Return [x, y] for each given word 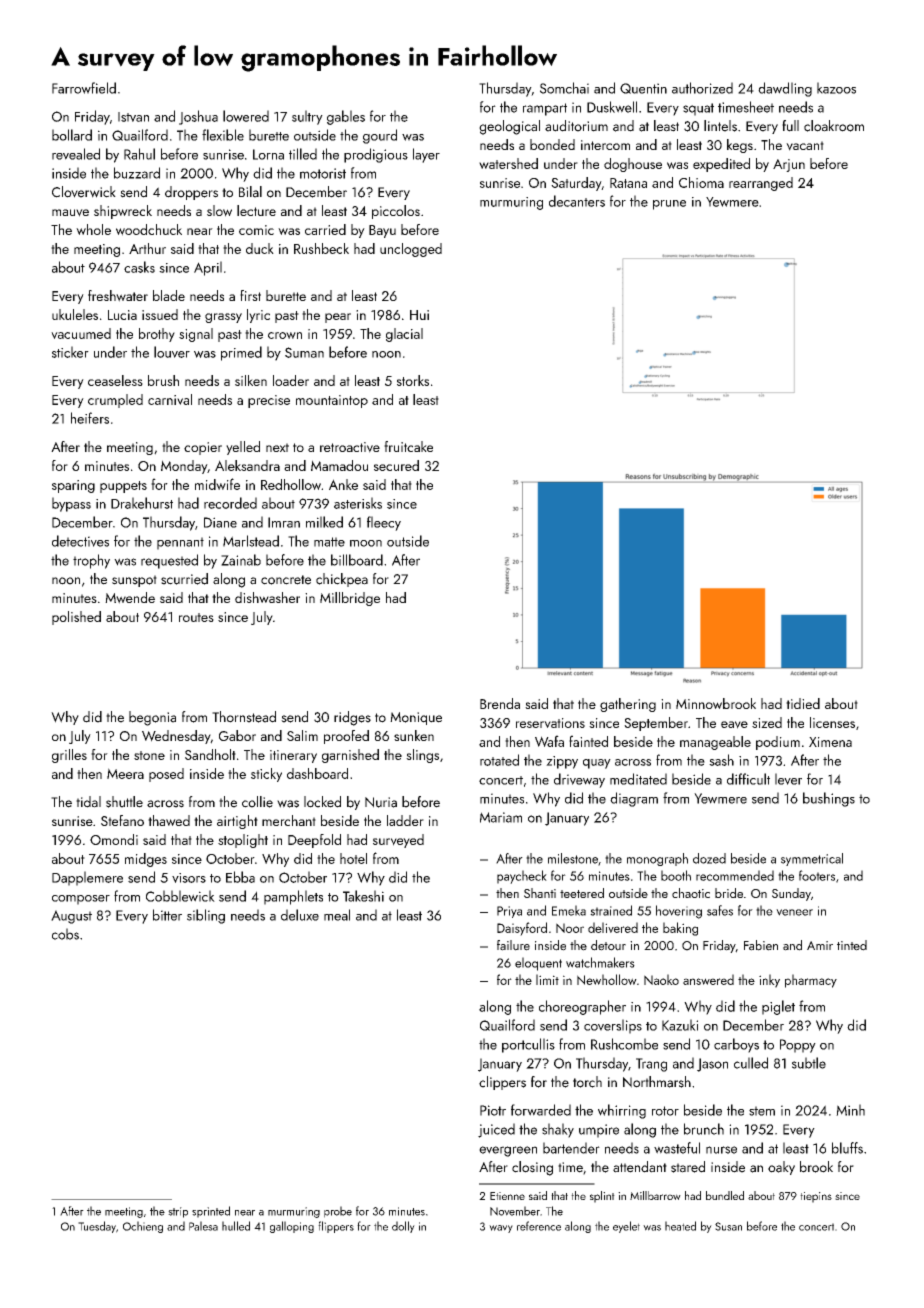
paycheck [522, 877]
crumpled [115, 401]
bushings [829, 799]
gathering [628, 705]
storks [413, 380]
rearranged [761, 184]
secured [396, 465]
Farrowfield [84, 88]
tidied [803, 703]
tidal [88, 802]
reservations [550, 723]
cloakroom [834, 126]
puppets [123, 487]
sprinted [211, 1212]
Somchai [564, 88]
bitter [167, 915]
